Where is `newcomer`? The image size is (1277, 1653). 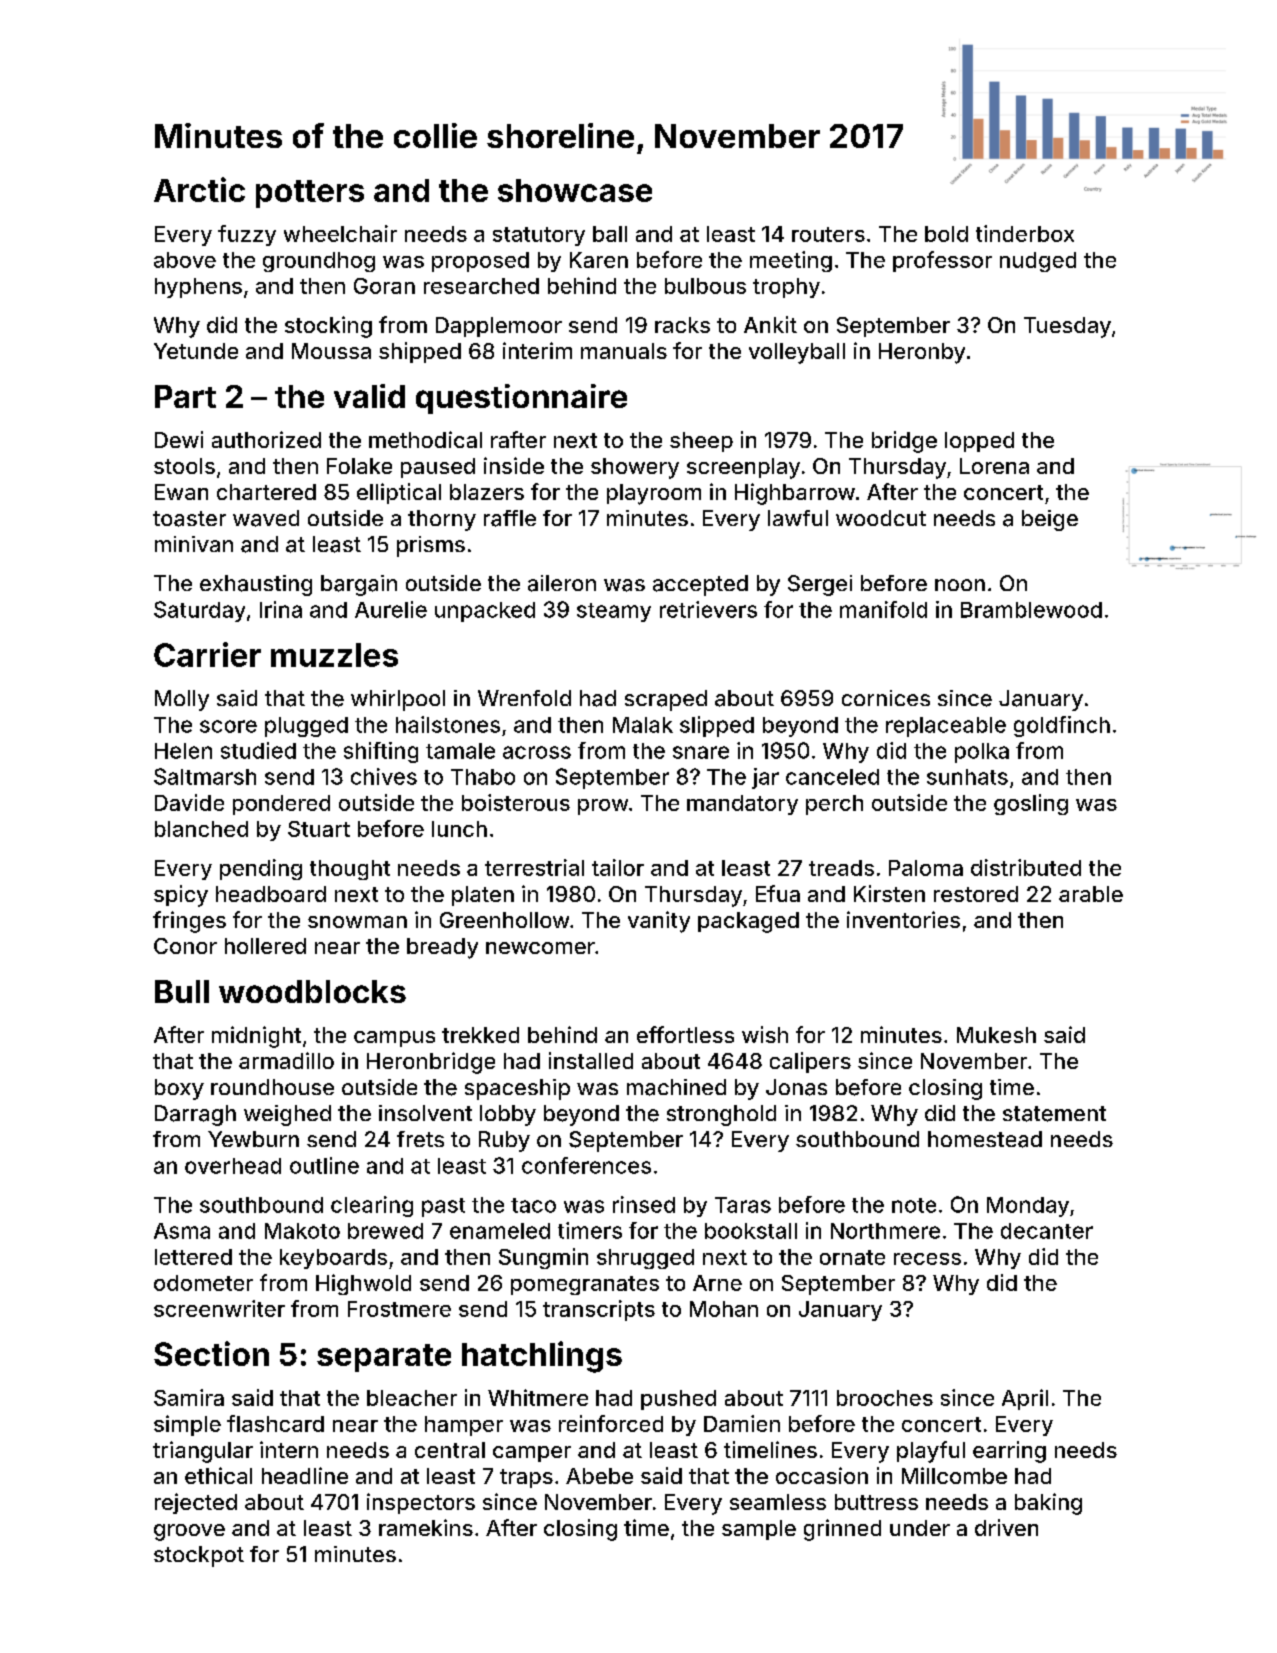 newcomer is located at coordinates (540, 948).
